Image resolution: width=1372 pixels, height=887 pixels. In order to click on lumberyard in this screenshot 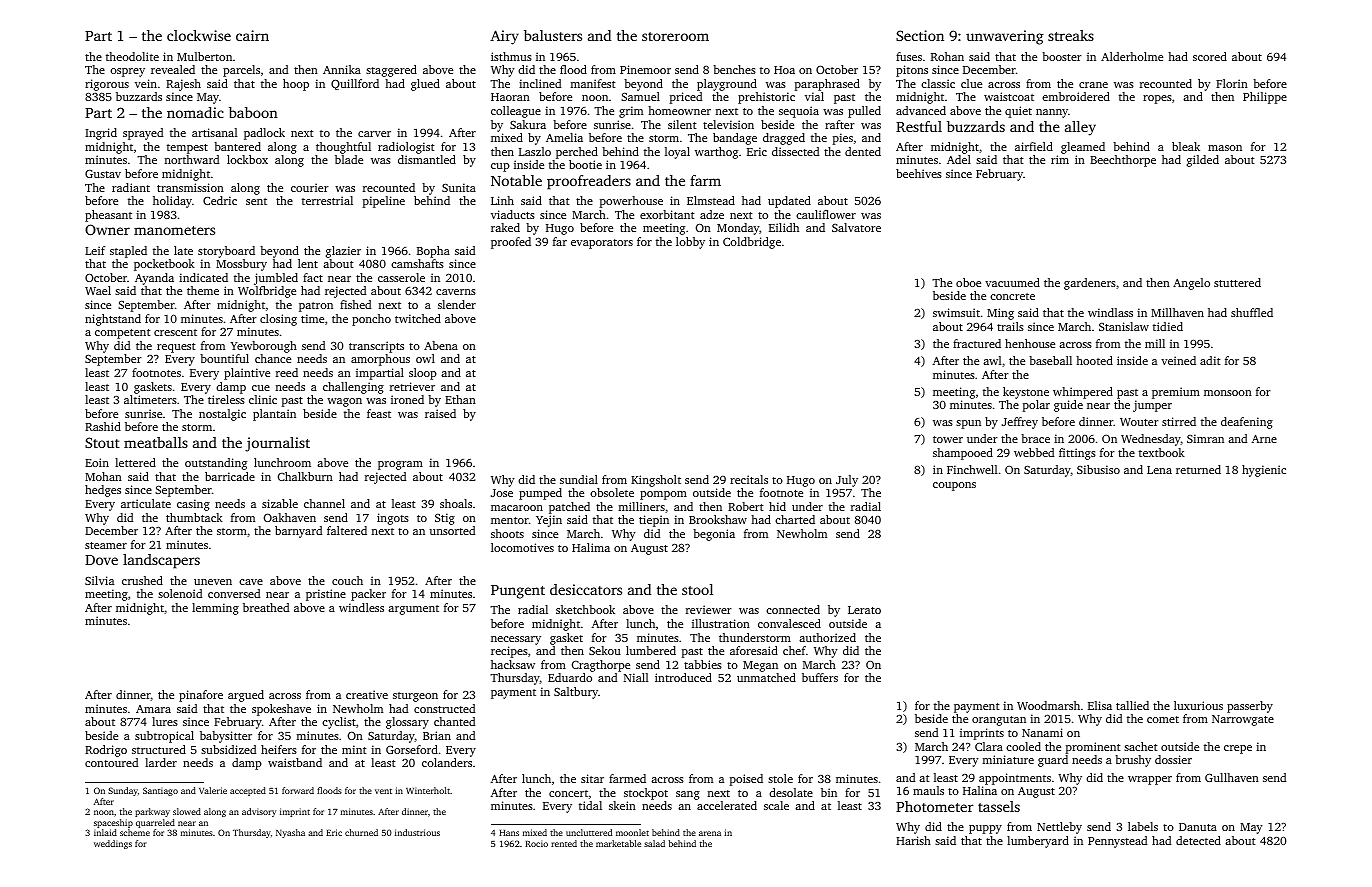, I will do `click(1038, 842)`.
